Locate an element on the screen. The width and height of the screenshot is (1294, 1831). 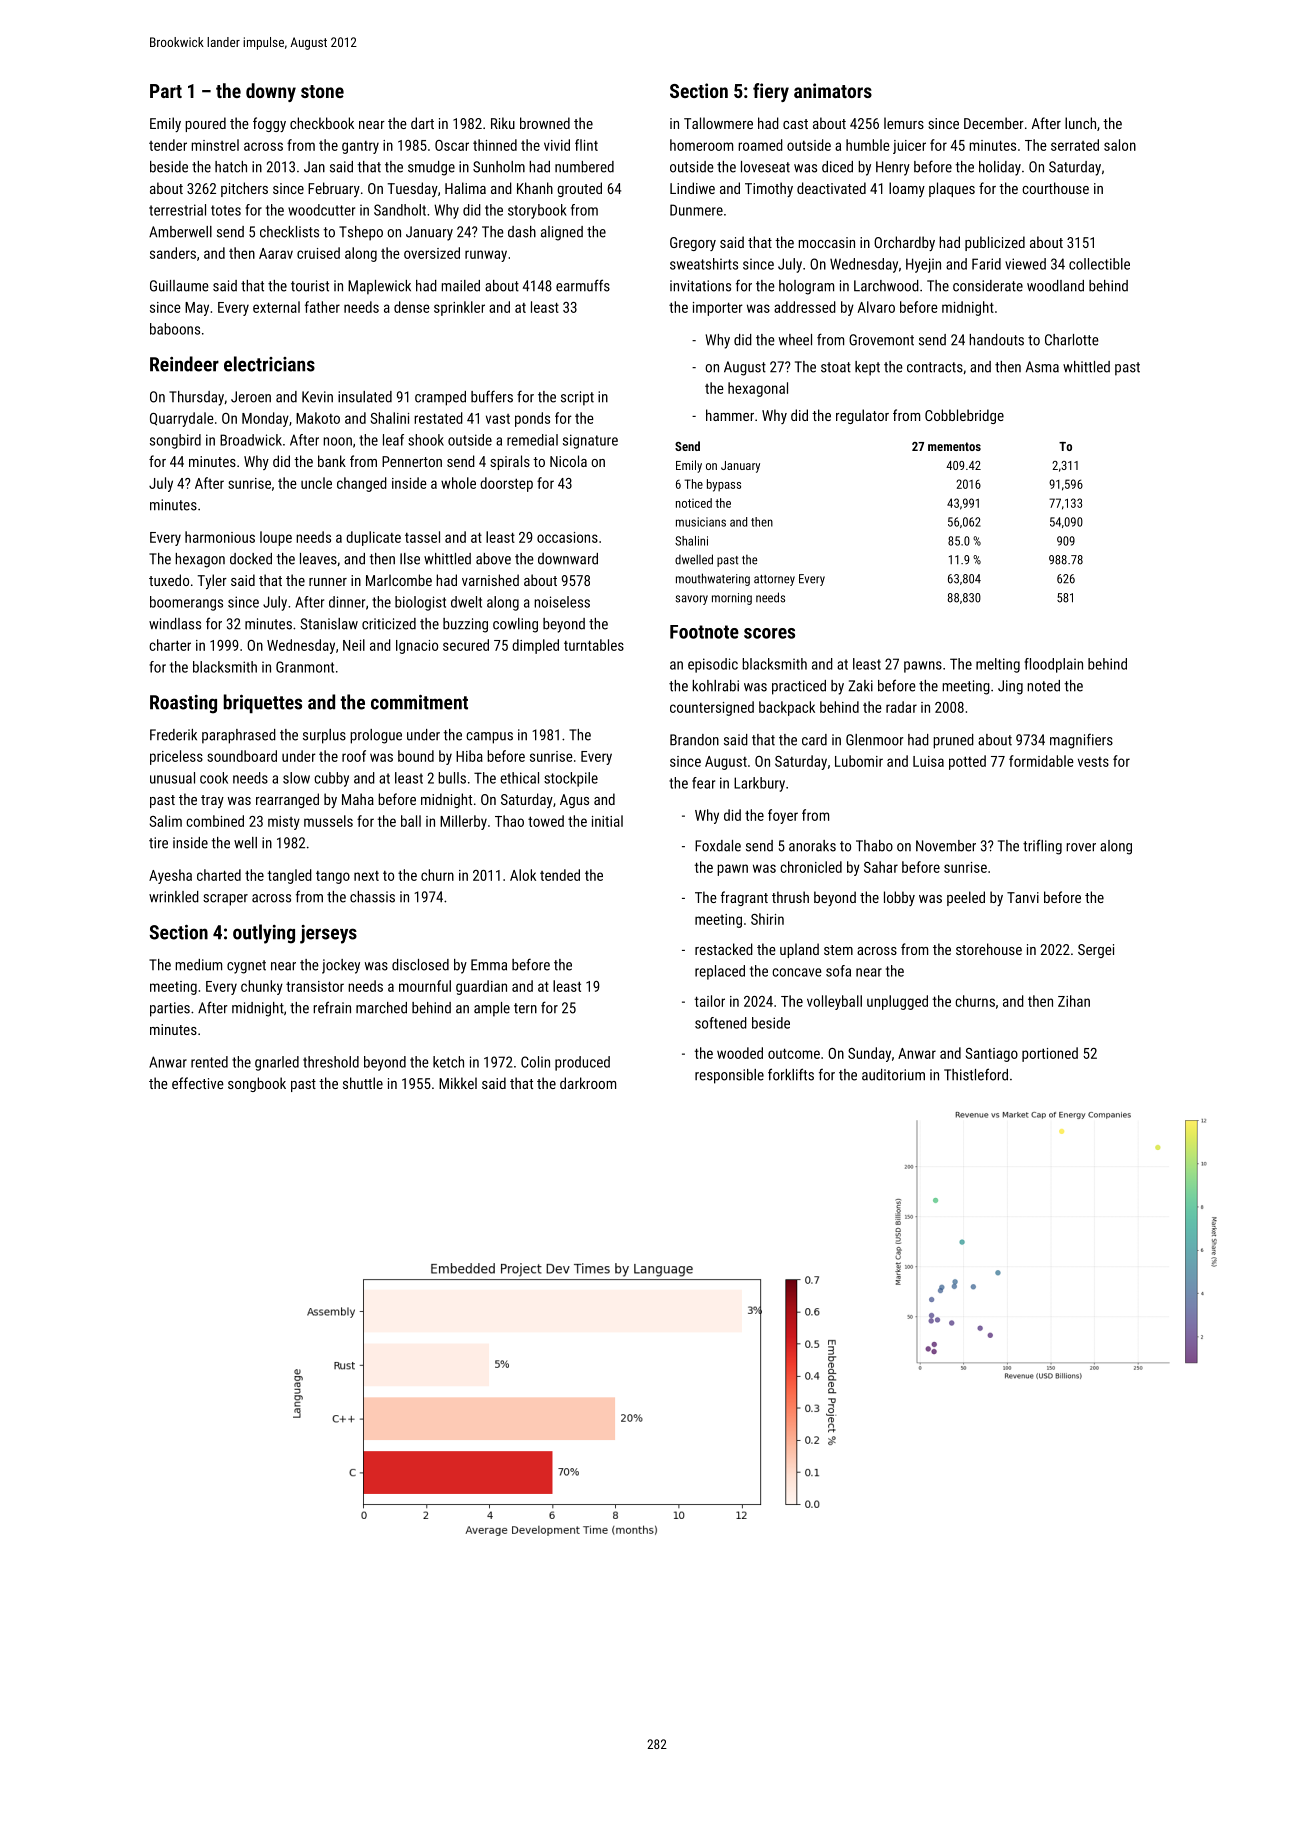
bulls is located at coordinates (452, 778).
